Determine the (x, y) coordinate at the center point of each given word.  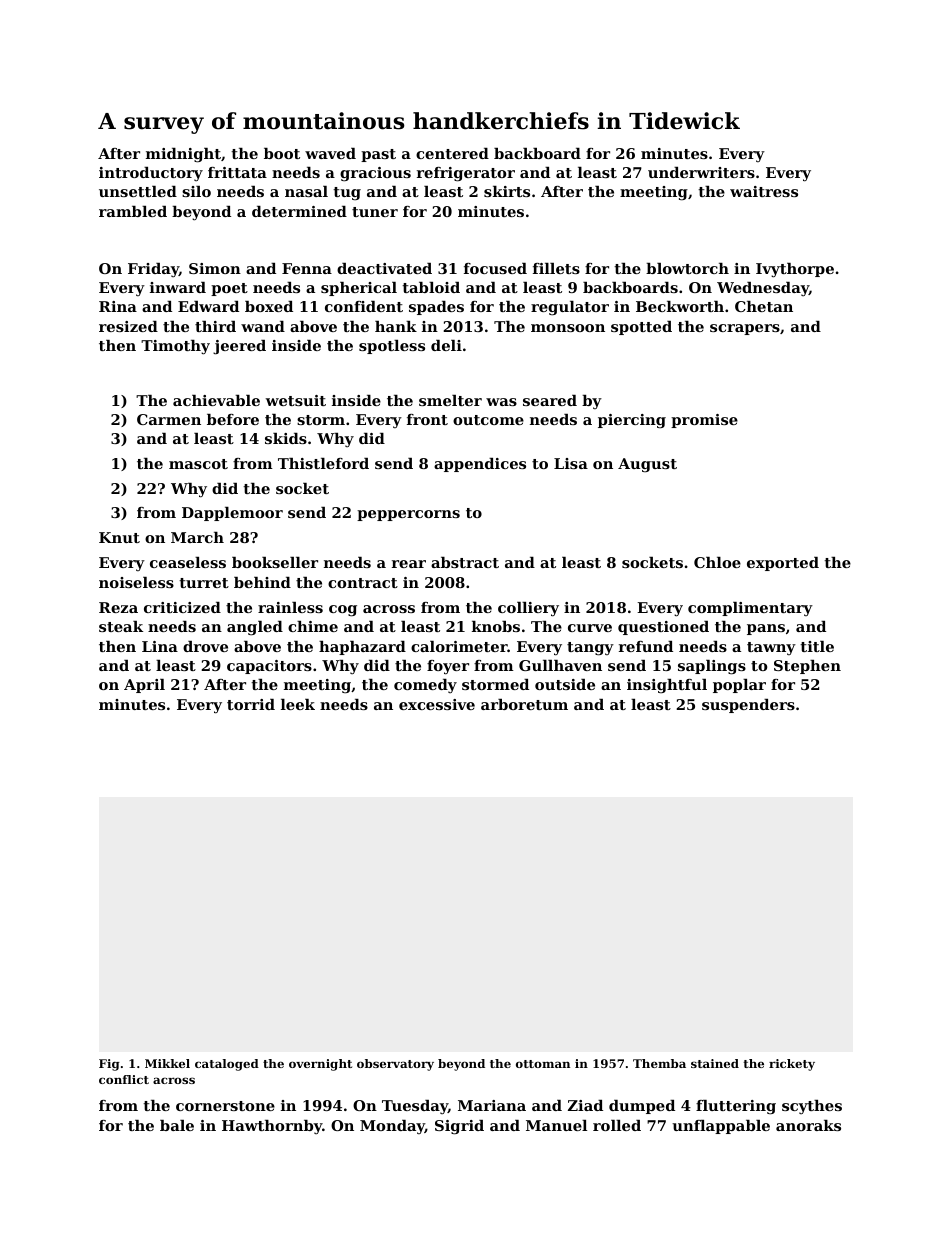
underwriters (701, 172)
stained (715, 1063)
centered (452, 153)
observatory (395, 1065)
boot (282, 153)
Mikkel (167, 1063)
